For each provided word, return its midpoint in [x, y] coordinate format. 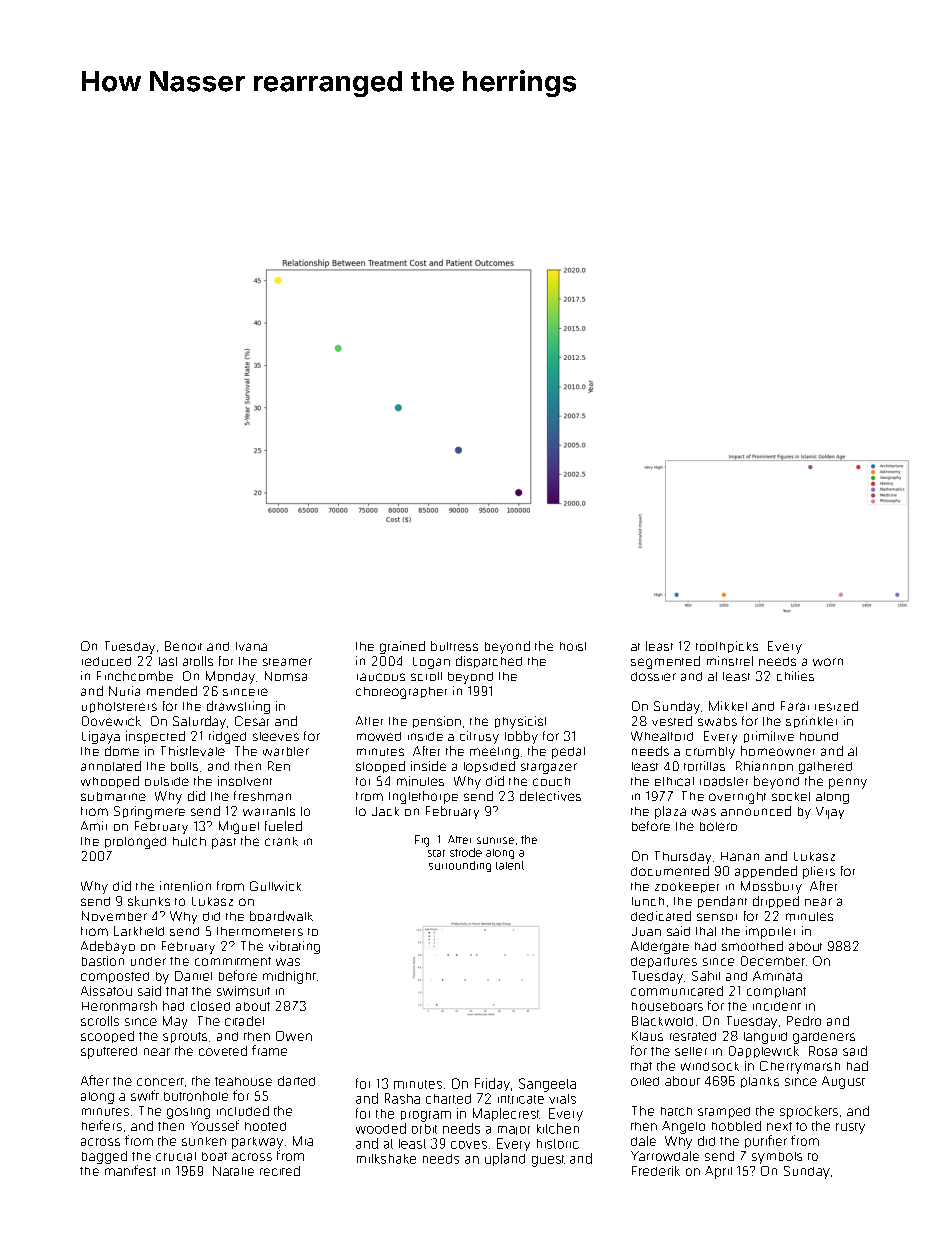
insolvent [245, 781]
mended [172, 691]
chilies [795, 676]
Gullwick [275, 886]
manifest [130, 1170]
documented [670, 871]
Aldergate [660, 947]
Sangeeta [547, 1085]
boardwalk [281, 916]
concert [160, 1082]
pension [437, 722]
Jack [385, 811]
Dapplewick [764, 1052]
